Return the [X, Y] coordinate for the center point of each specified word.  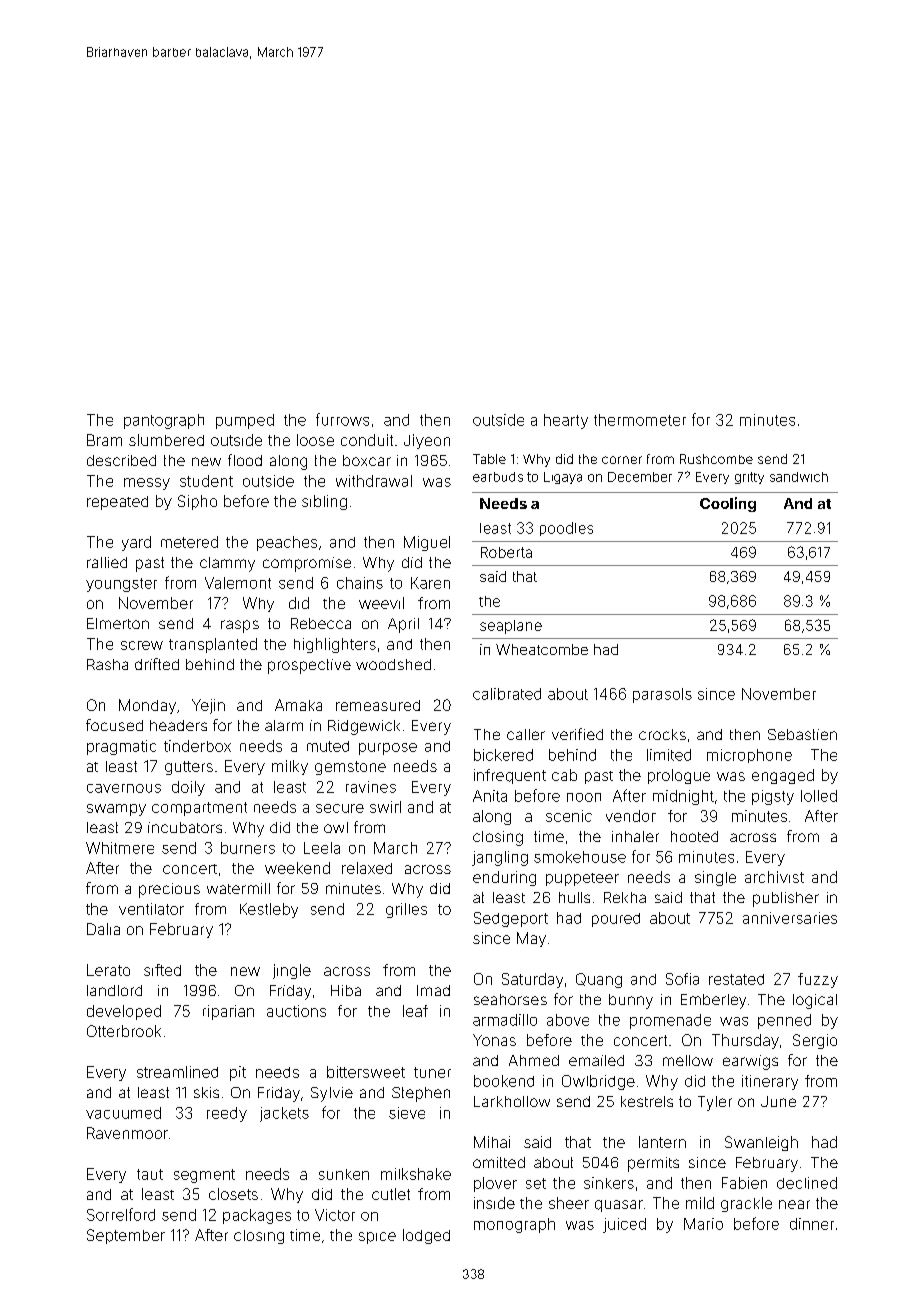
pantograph [164, 421]
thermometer [640, 420]
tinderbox [197, 746]
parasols [662, 695]
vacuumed [123, 1113]
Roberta [506, 552]
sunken [344, 1174]
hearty [566, 421]
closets [233, 1194]
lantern [662, 1142]
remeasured [378, 705]
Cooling [728, 504]
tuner [432, 1072]
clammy [227, 564]
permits [653, 1164]
